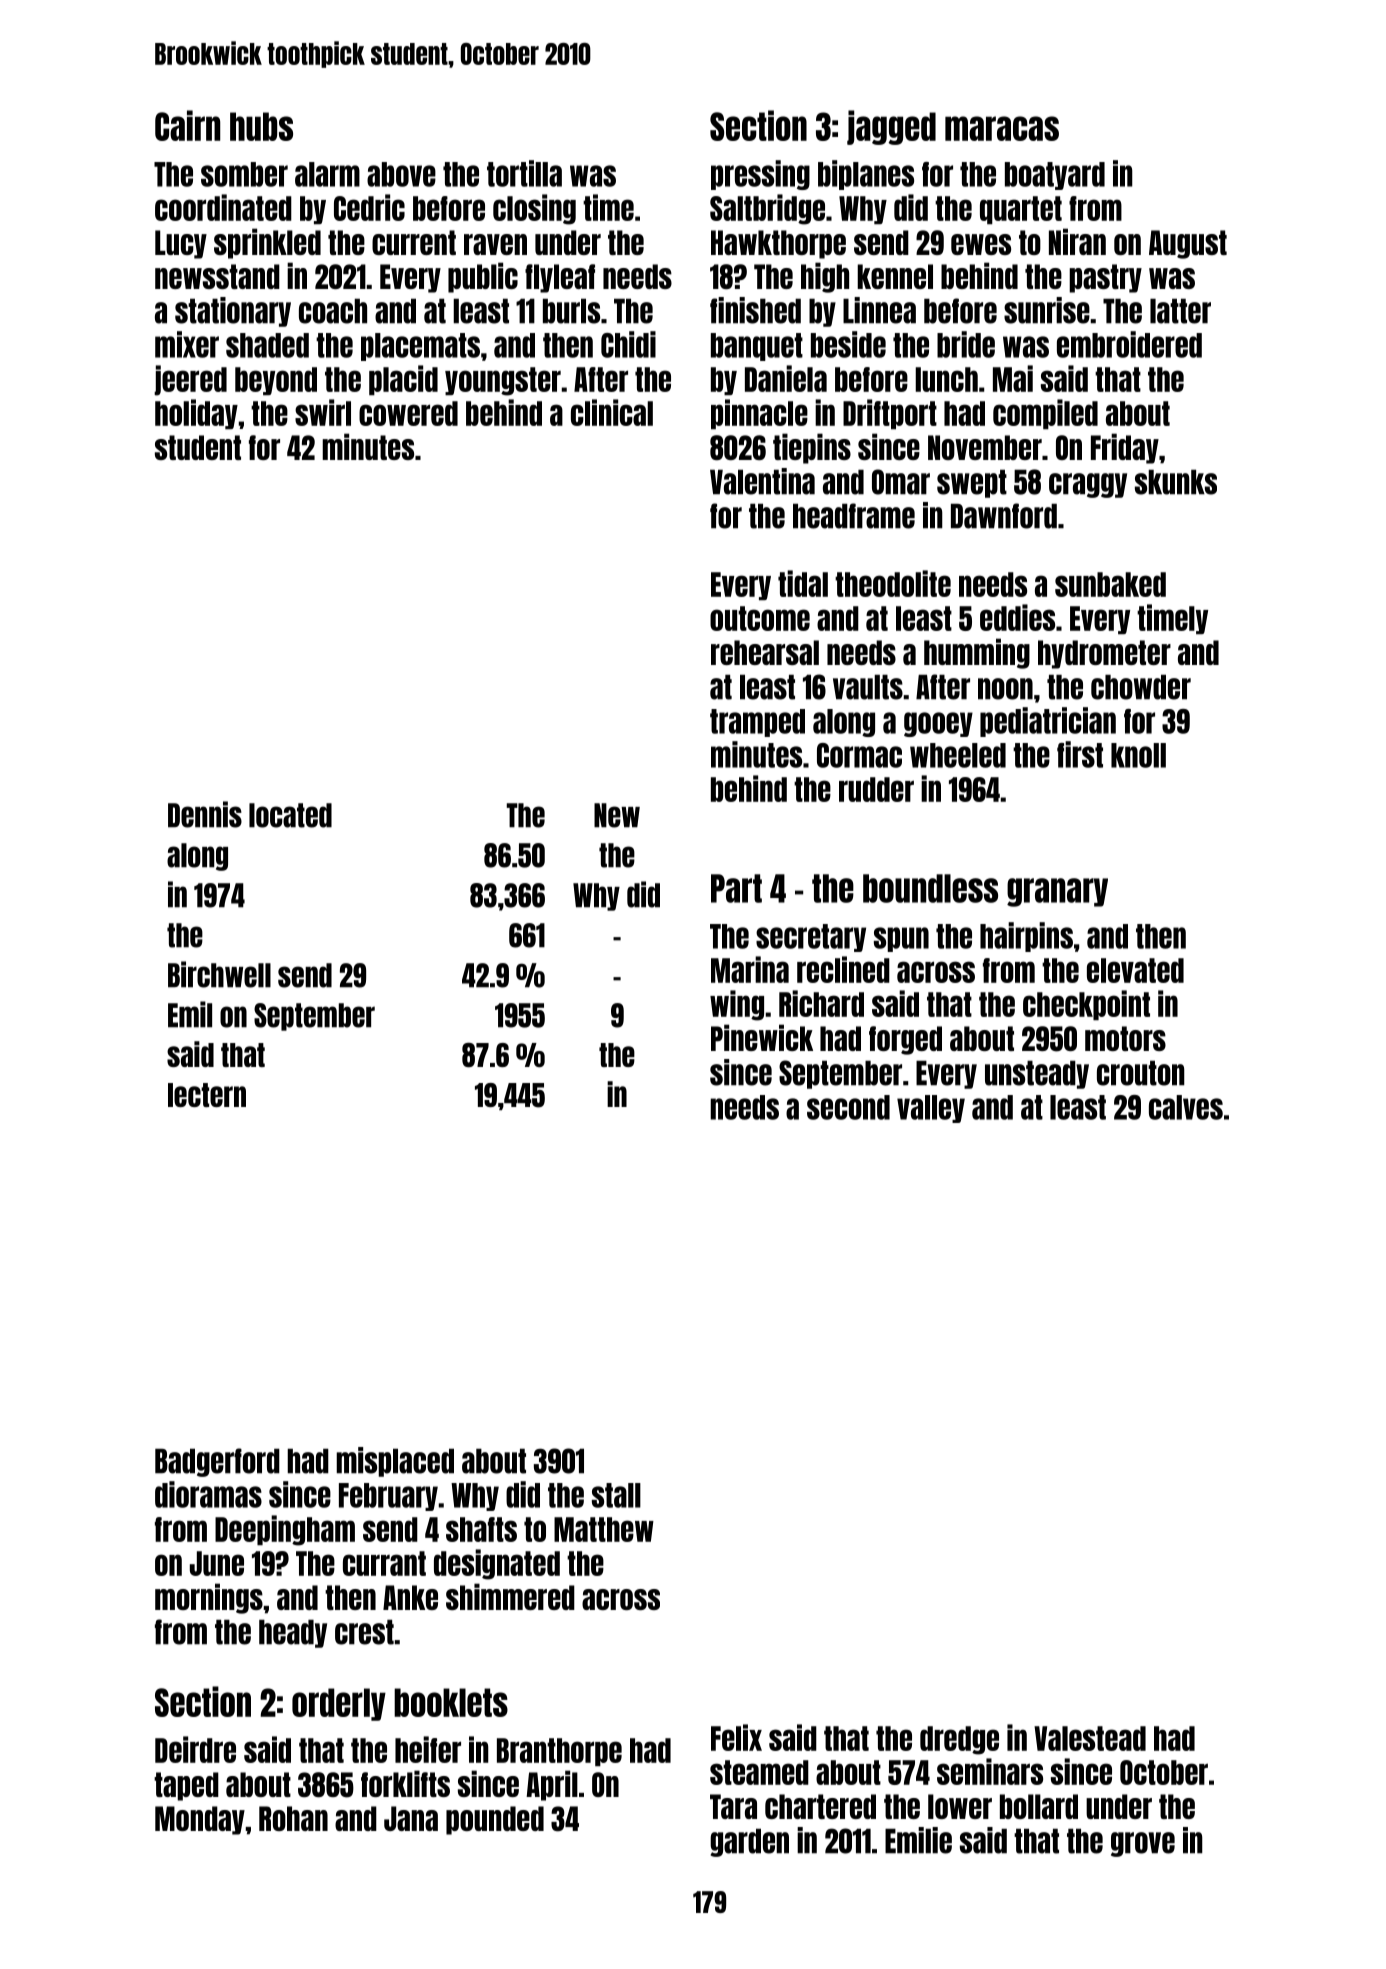 This screenshot has height=1969, width=1386. What do you see at coordinates (187, 125) in the screenshot?
I see `Cairn` at bounding box center [187, 125].
